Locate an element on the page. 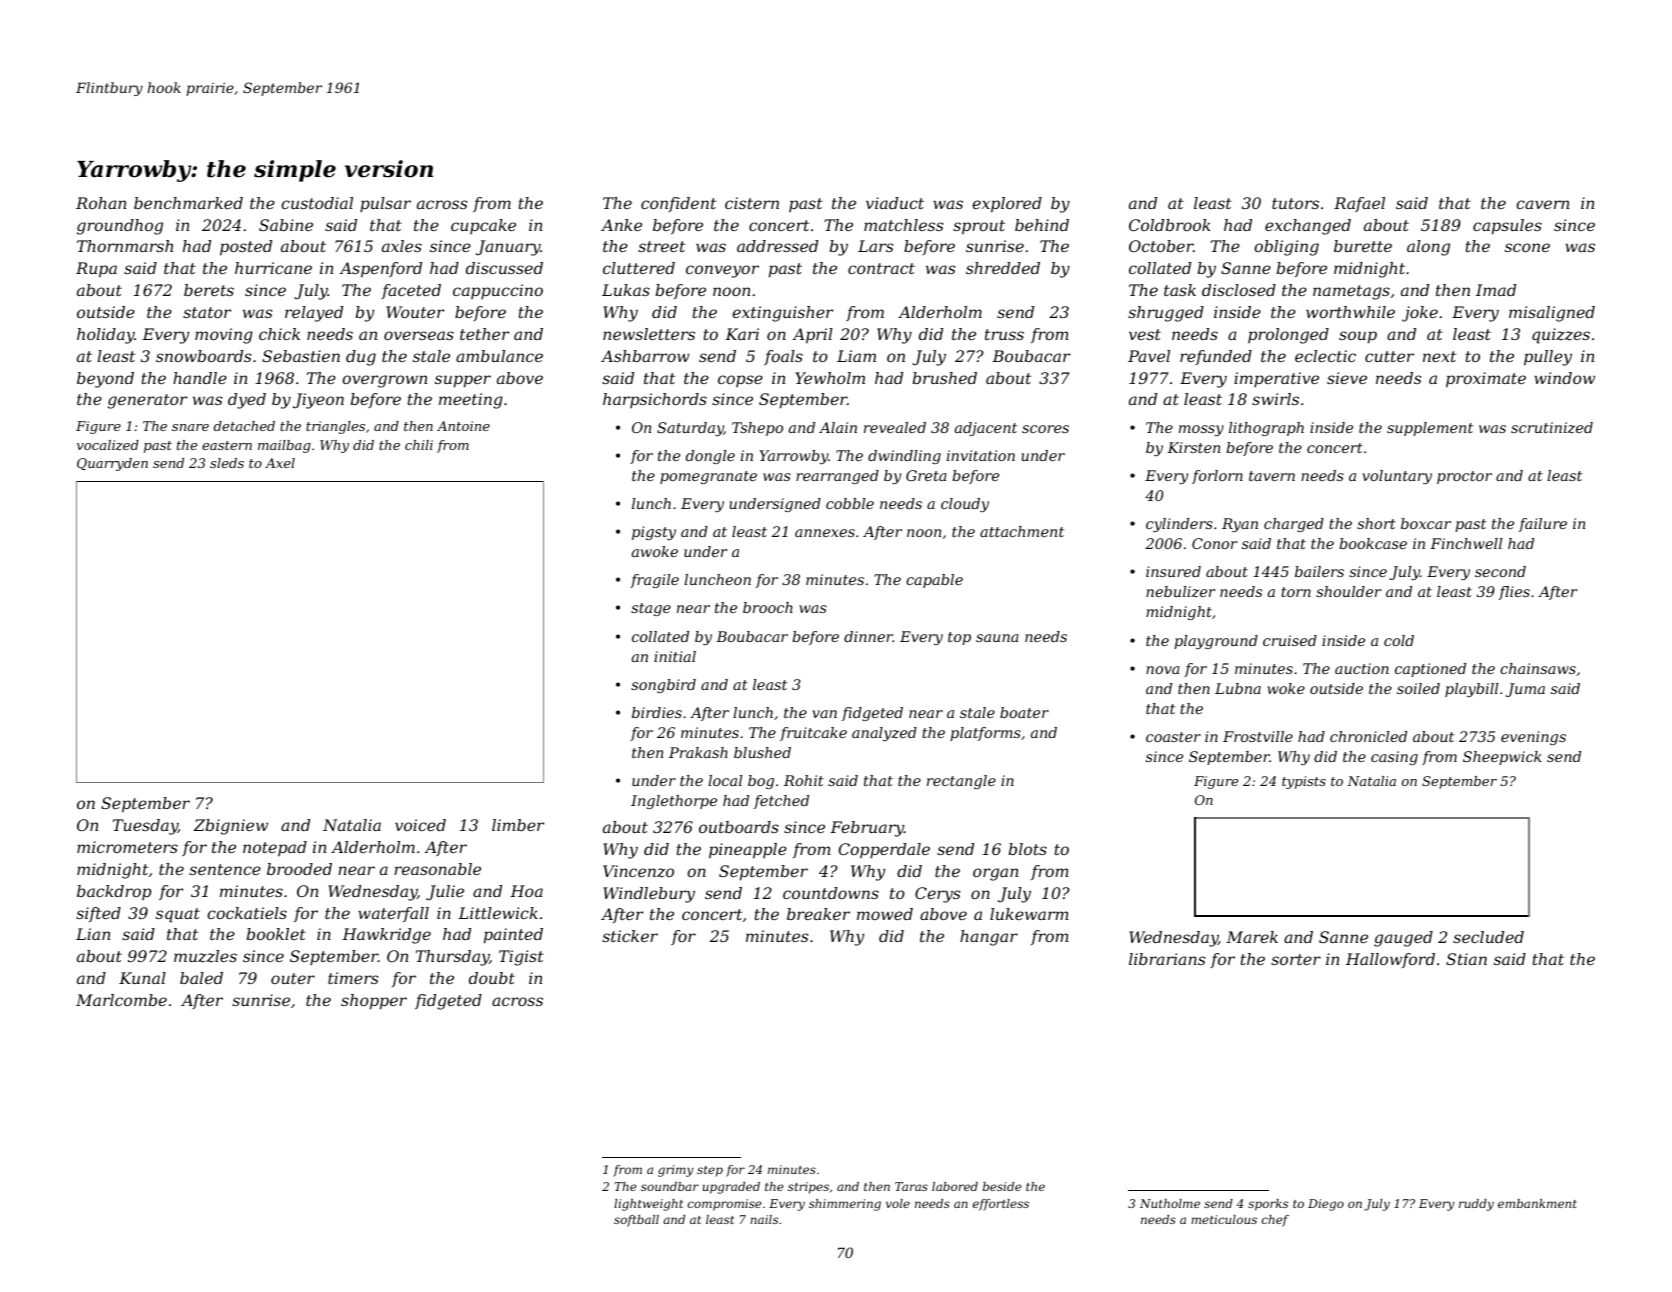 The width and height of the document is (1672, 1292). pineapple is located at coordinates (748, 851).
